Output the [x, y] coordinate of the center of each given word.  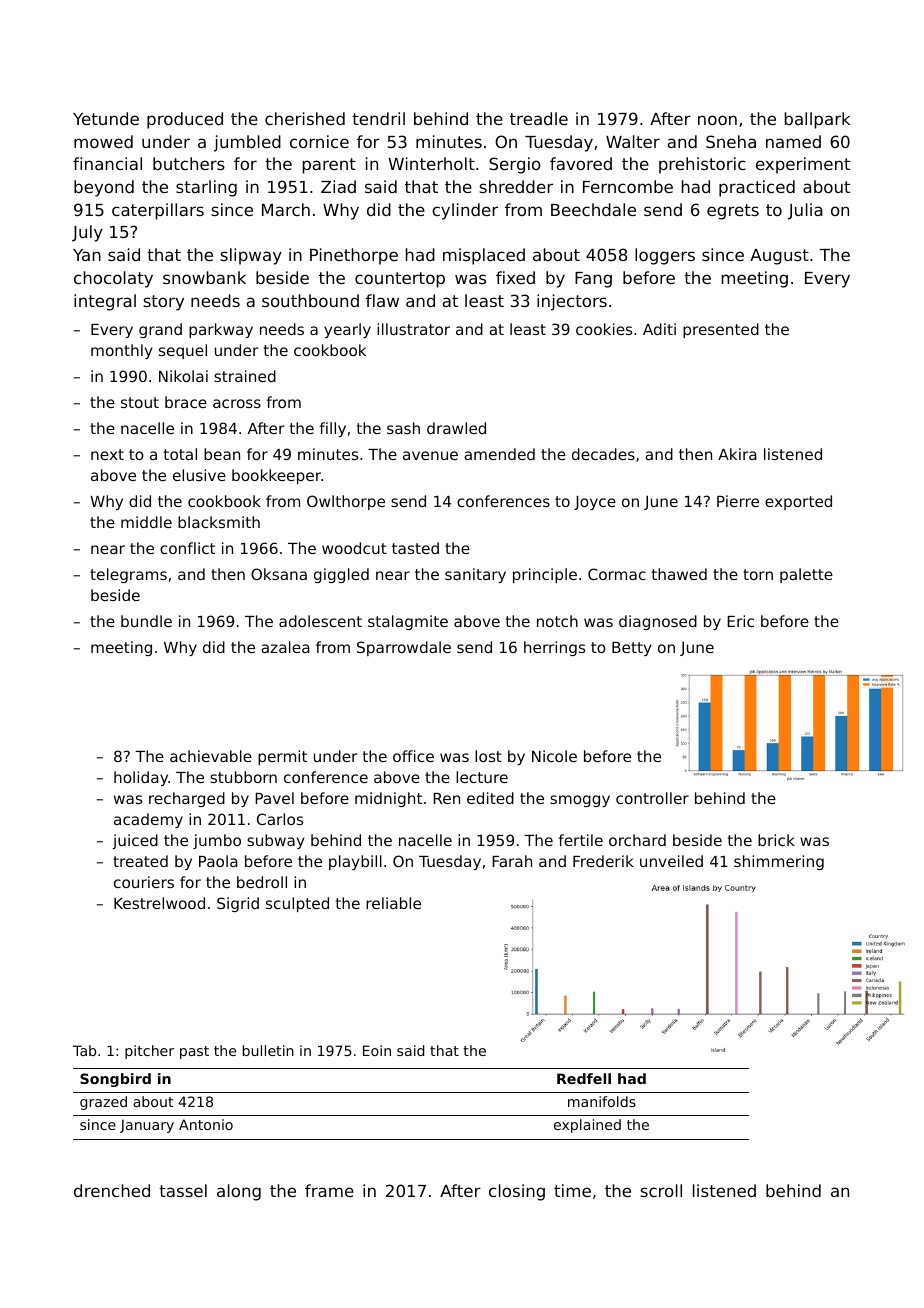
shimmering [779, 862]
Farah [512, 861]
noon [717, 120]
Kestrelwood [159, 903]
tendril [378, 118]
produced [185, 120]
